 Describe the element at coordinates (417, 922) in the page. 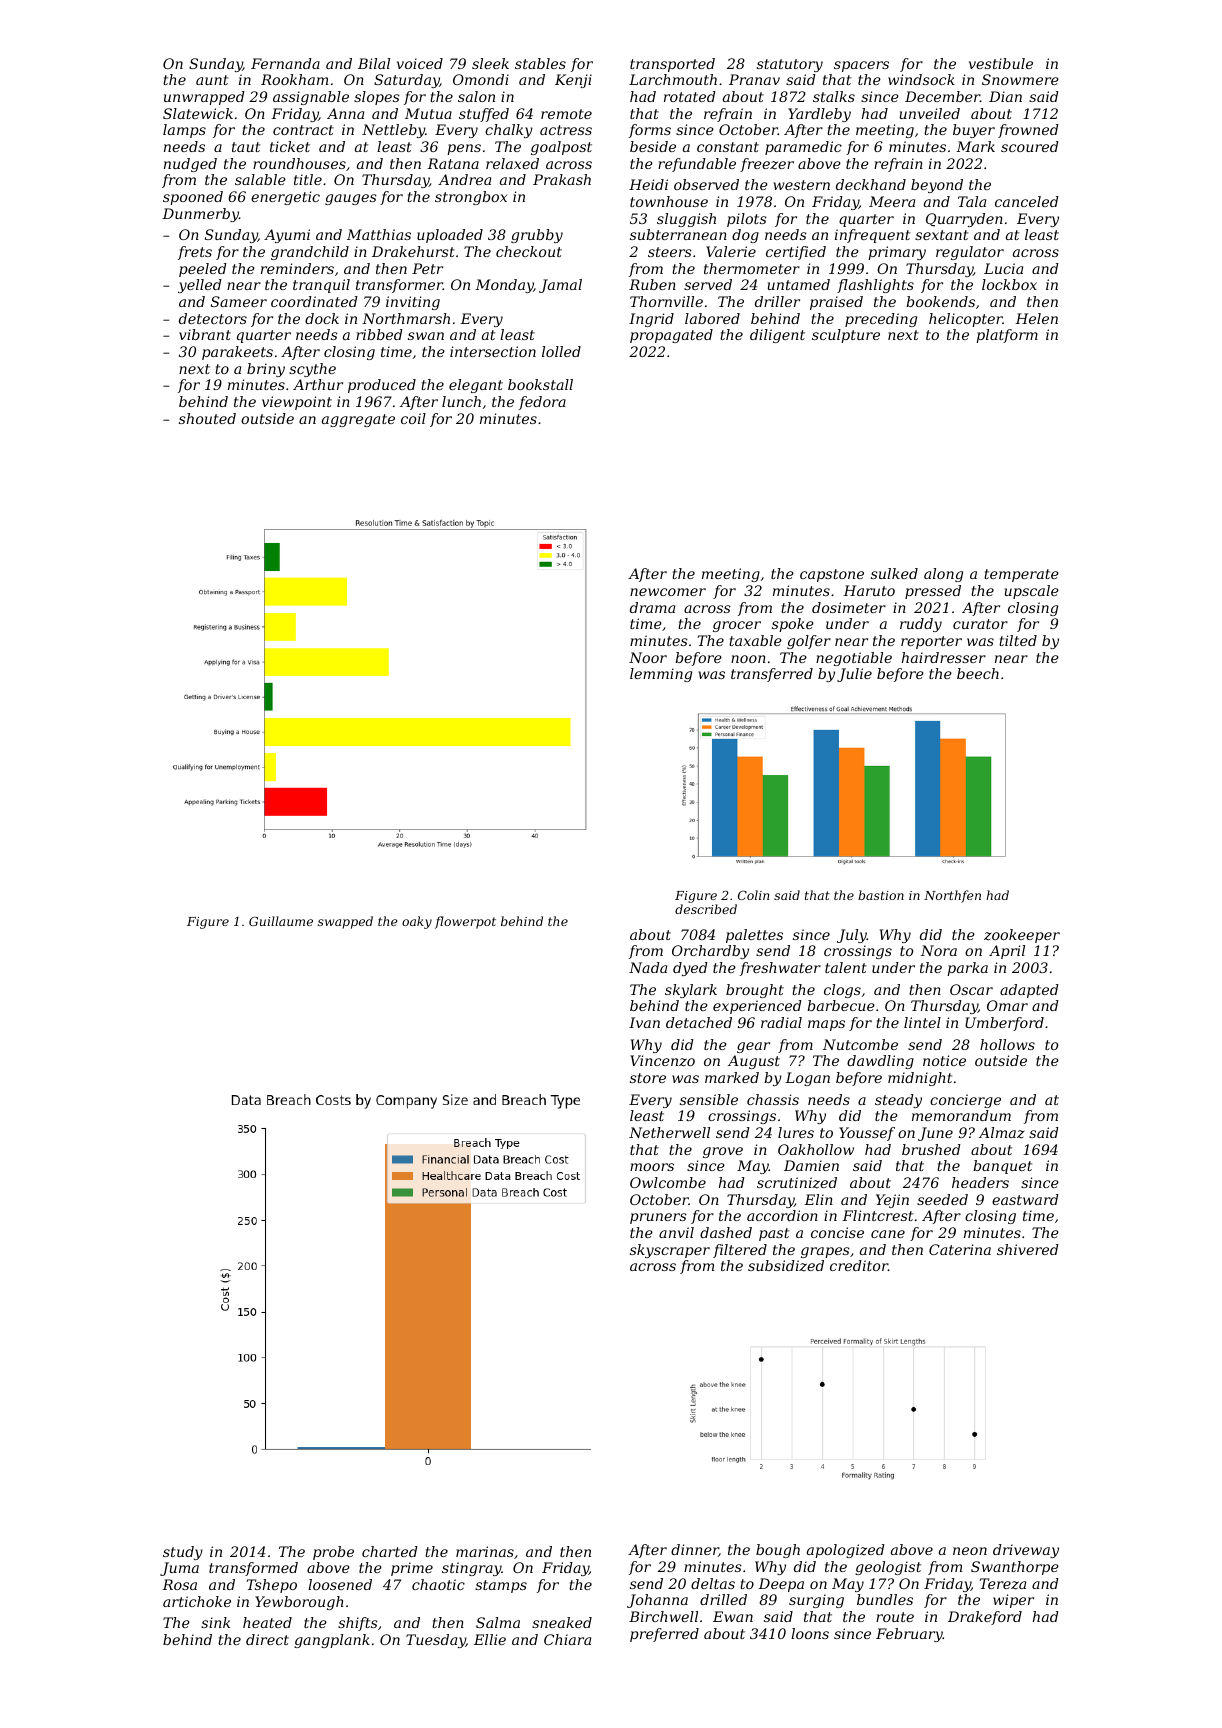

I see `oaky` at that location.
